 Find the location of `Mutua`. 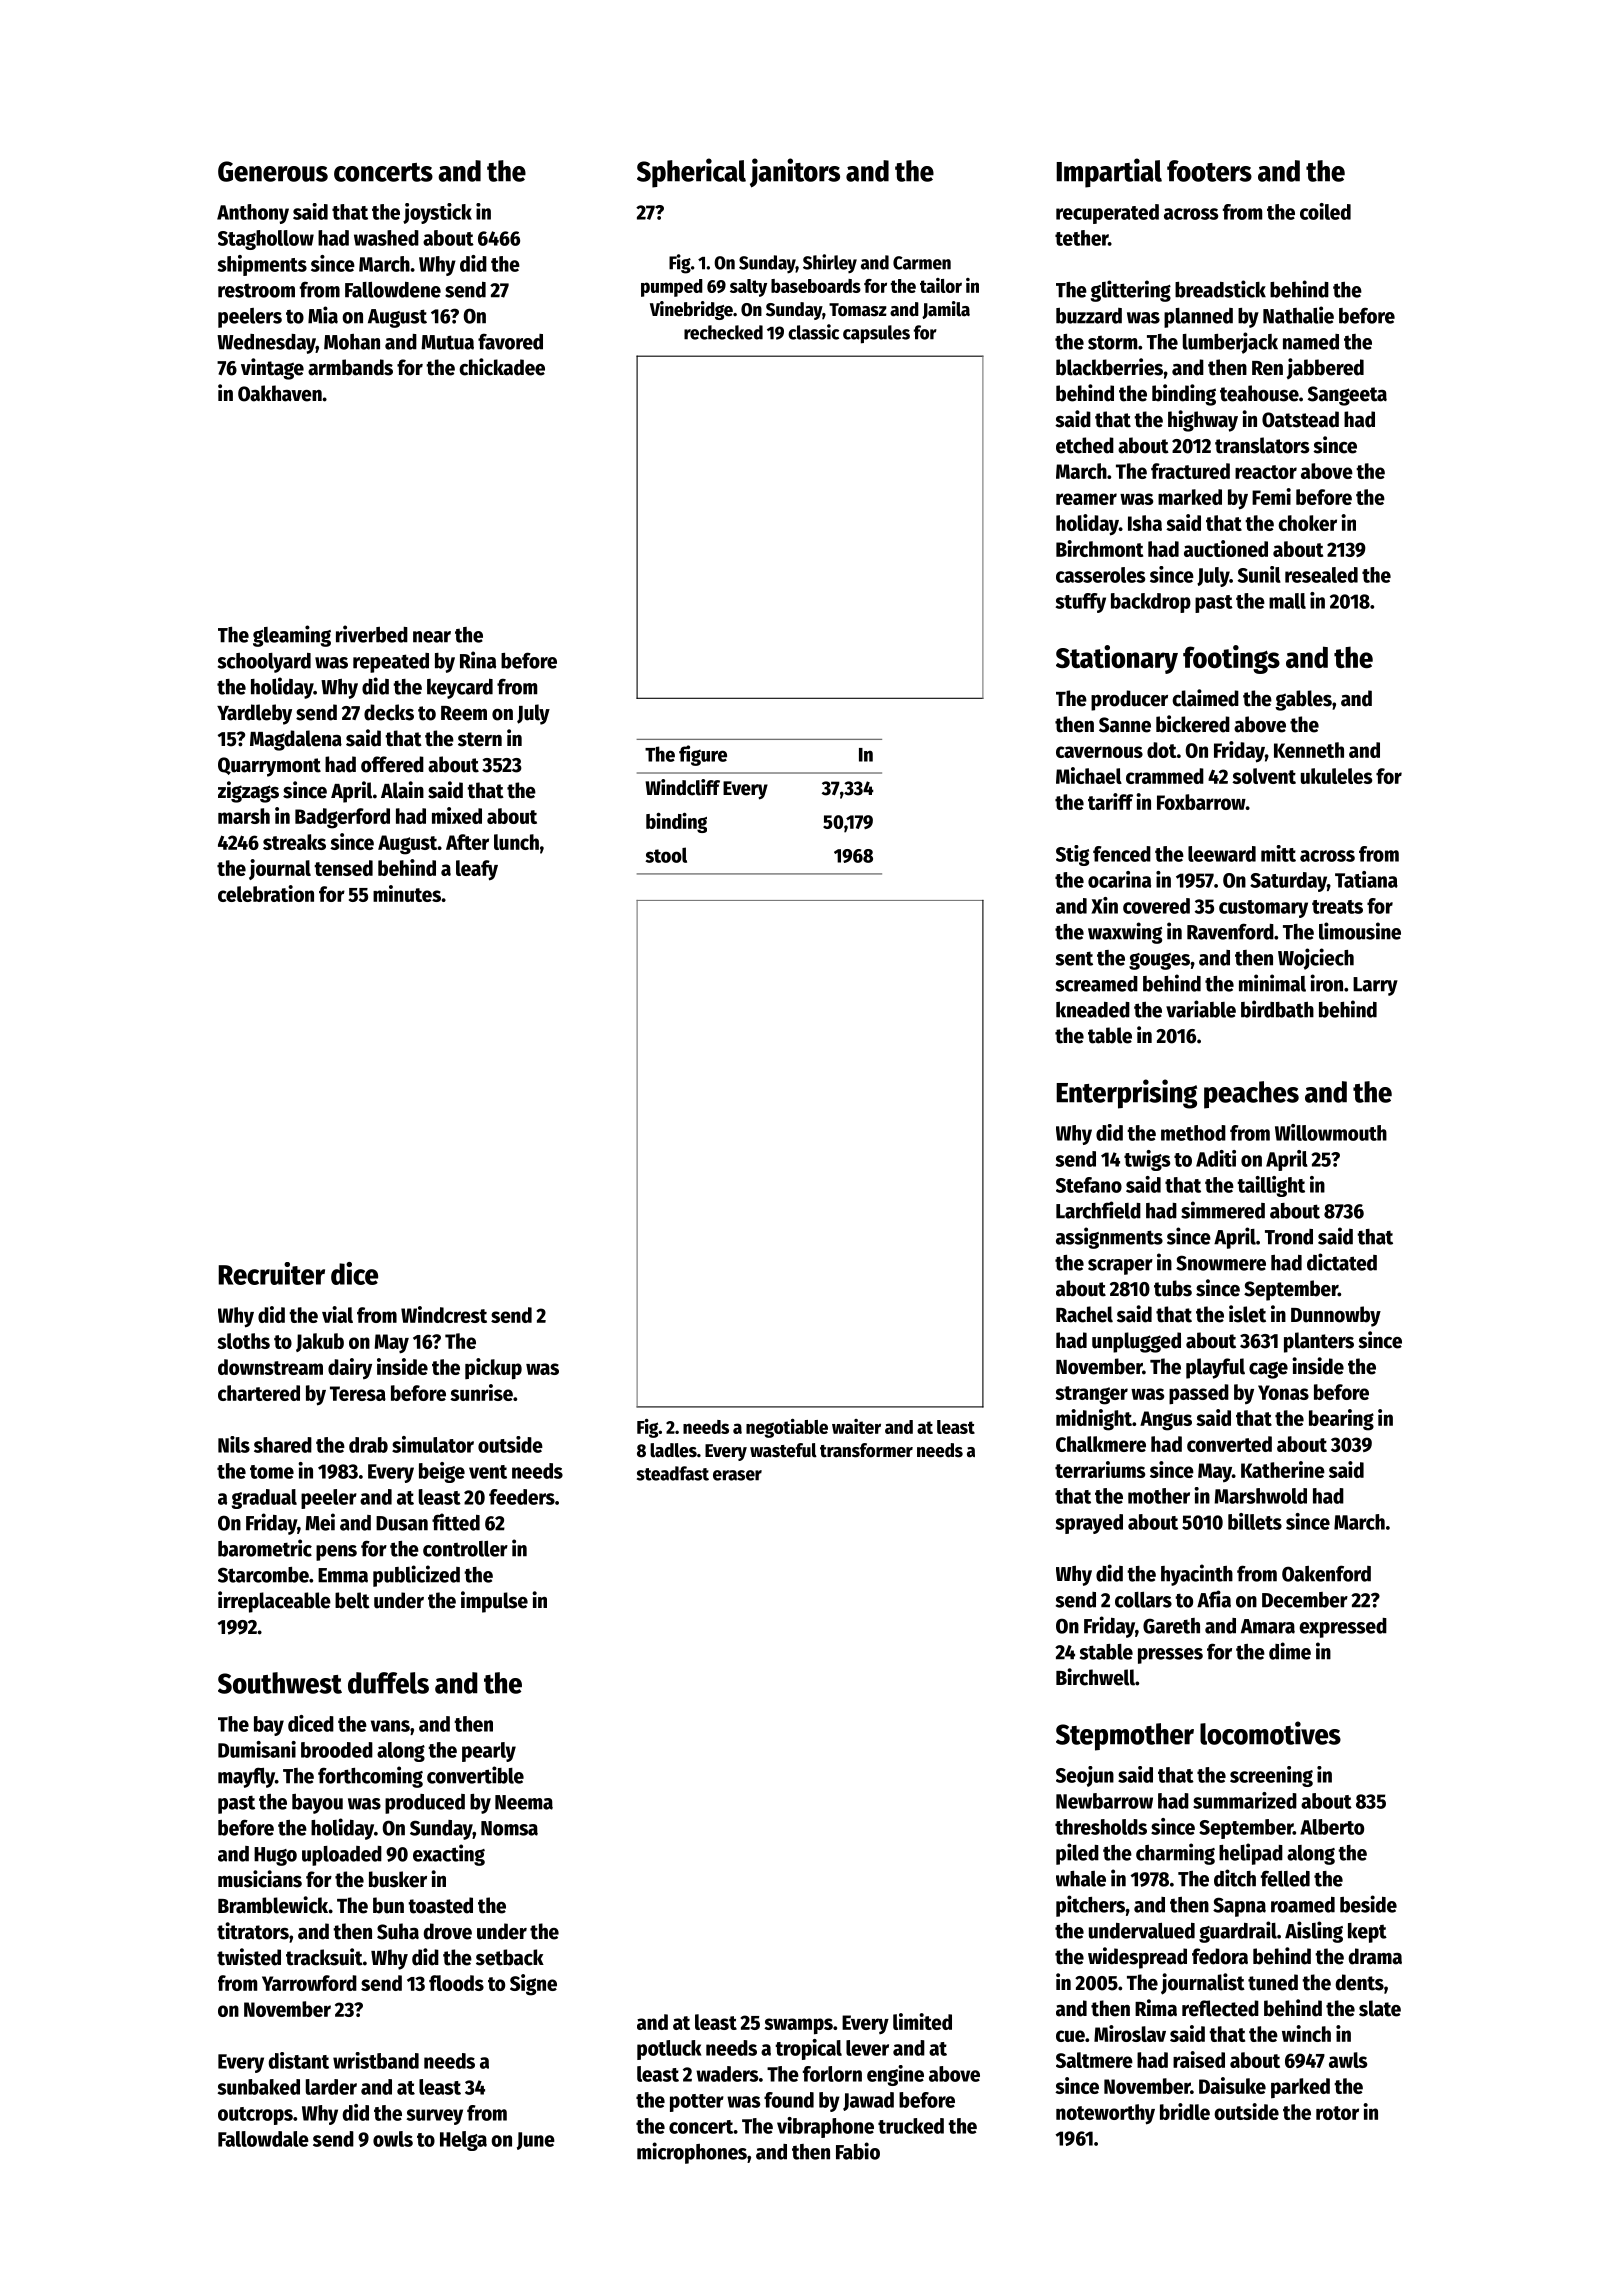

Mutua is located at coordinates (447, 342).
